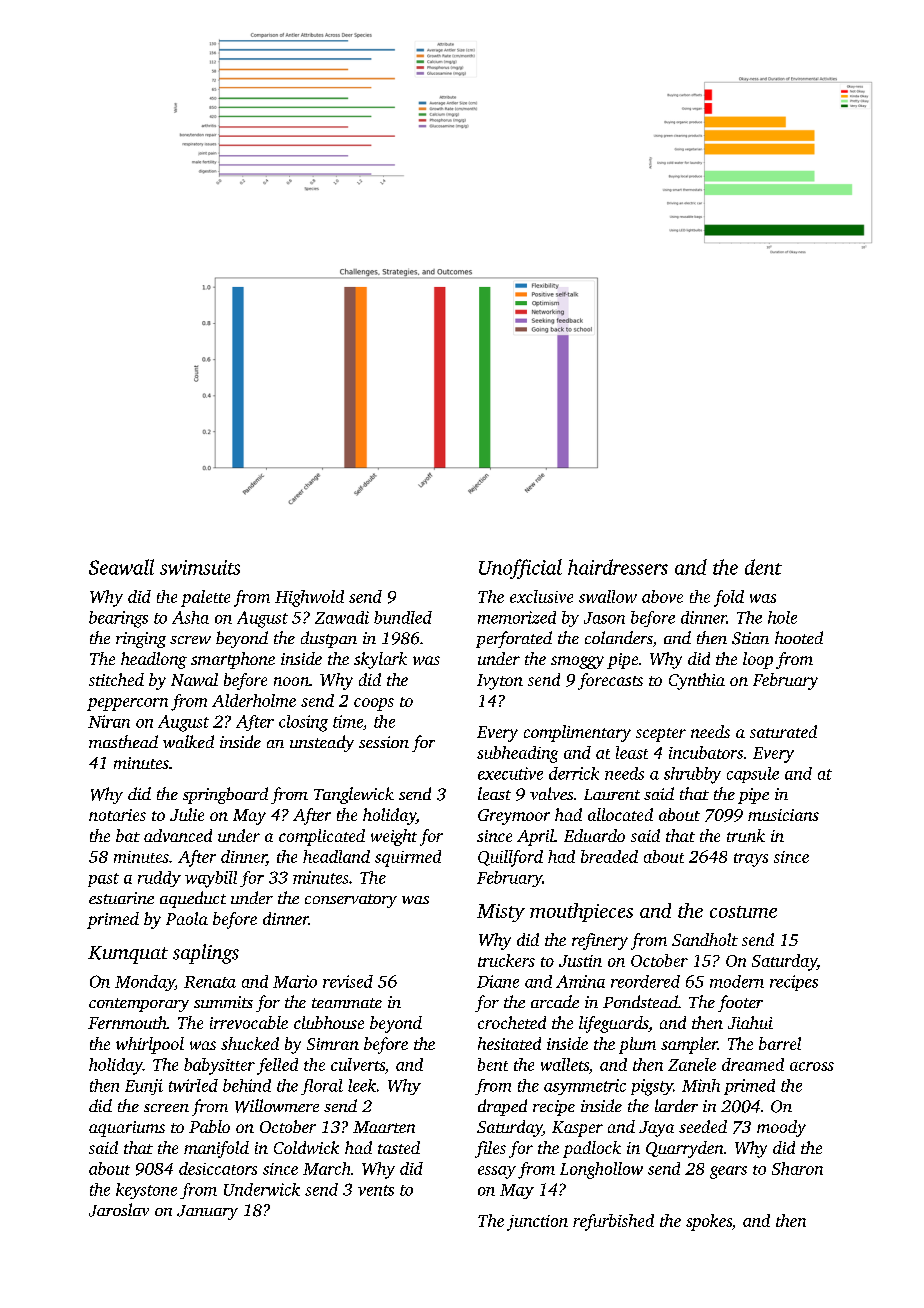 This page has width=924, height=1308. What do you see at coordinates (121, 567) in the page?
I see `Seawall` at bounding box center [121, 567].
